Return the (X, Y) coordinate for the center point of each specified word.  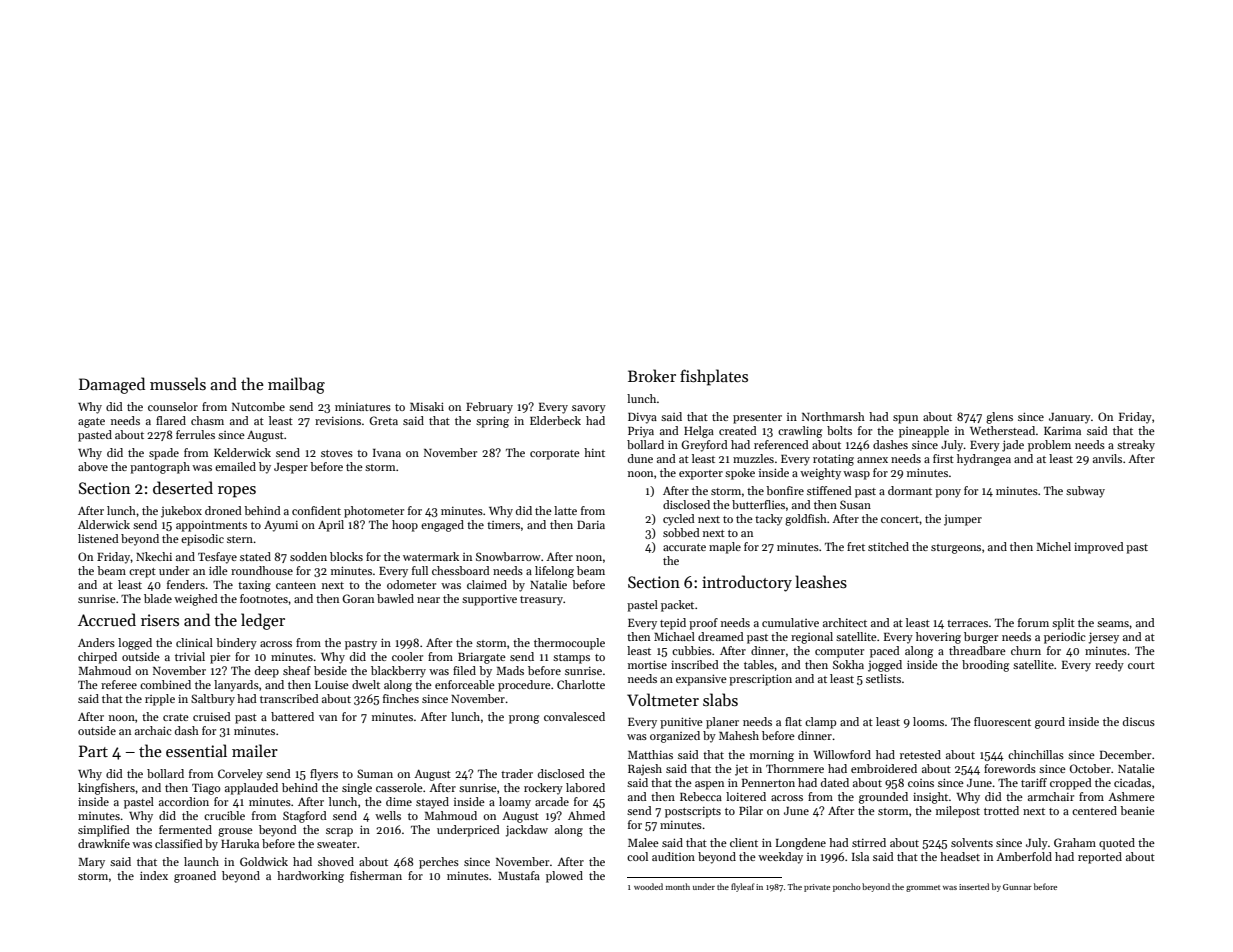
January (1070, 418)
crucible (224, 815)
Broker (652, 375)
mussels (178, 384)
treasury (541, 601)
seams (1113, 624)
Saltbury (213, 700)
